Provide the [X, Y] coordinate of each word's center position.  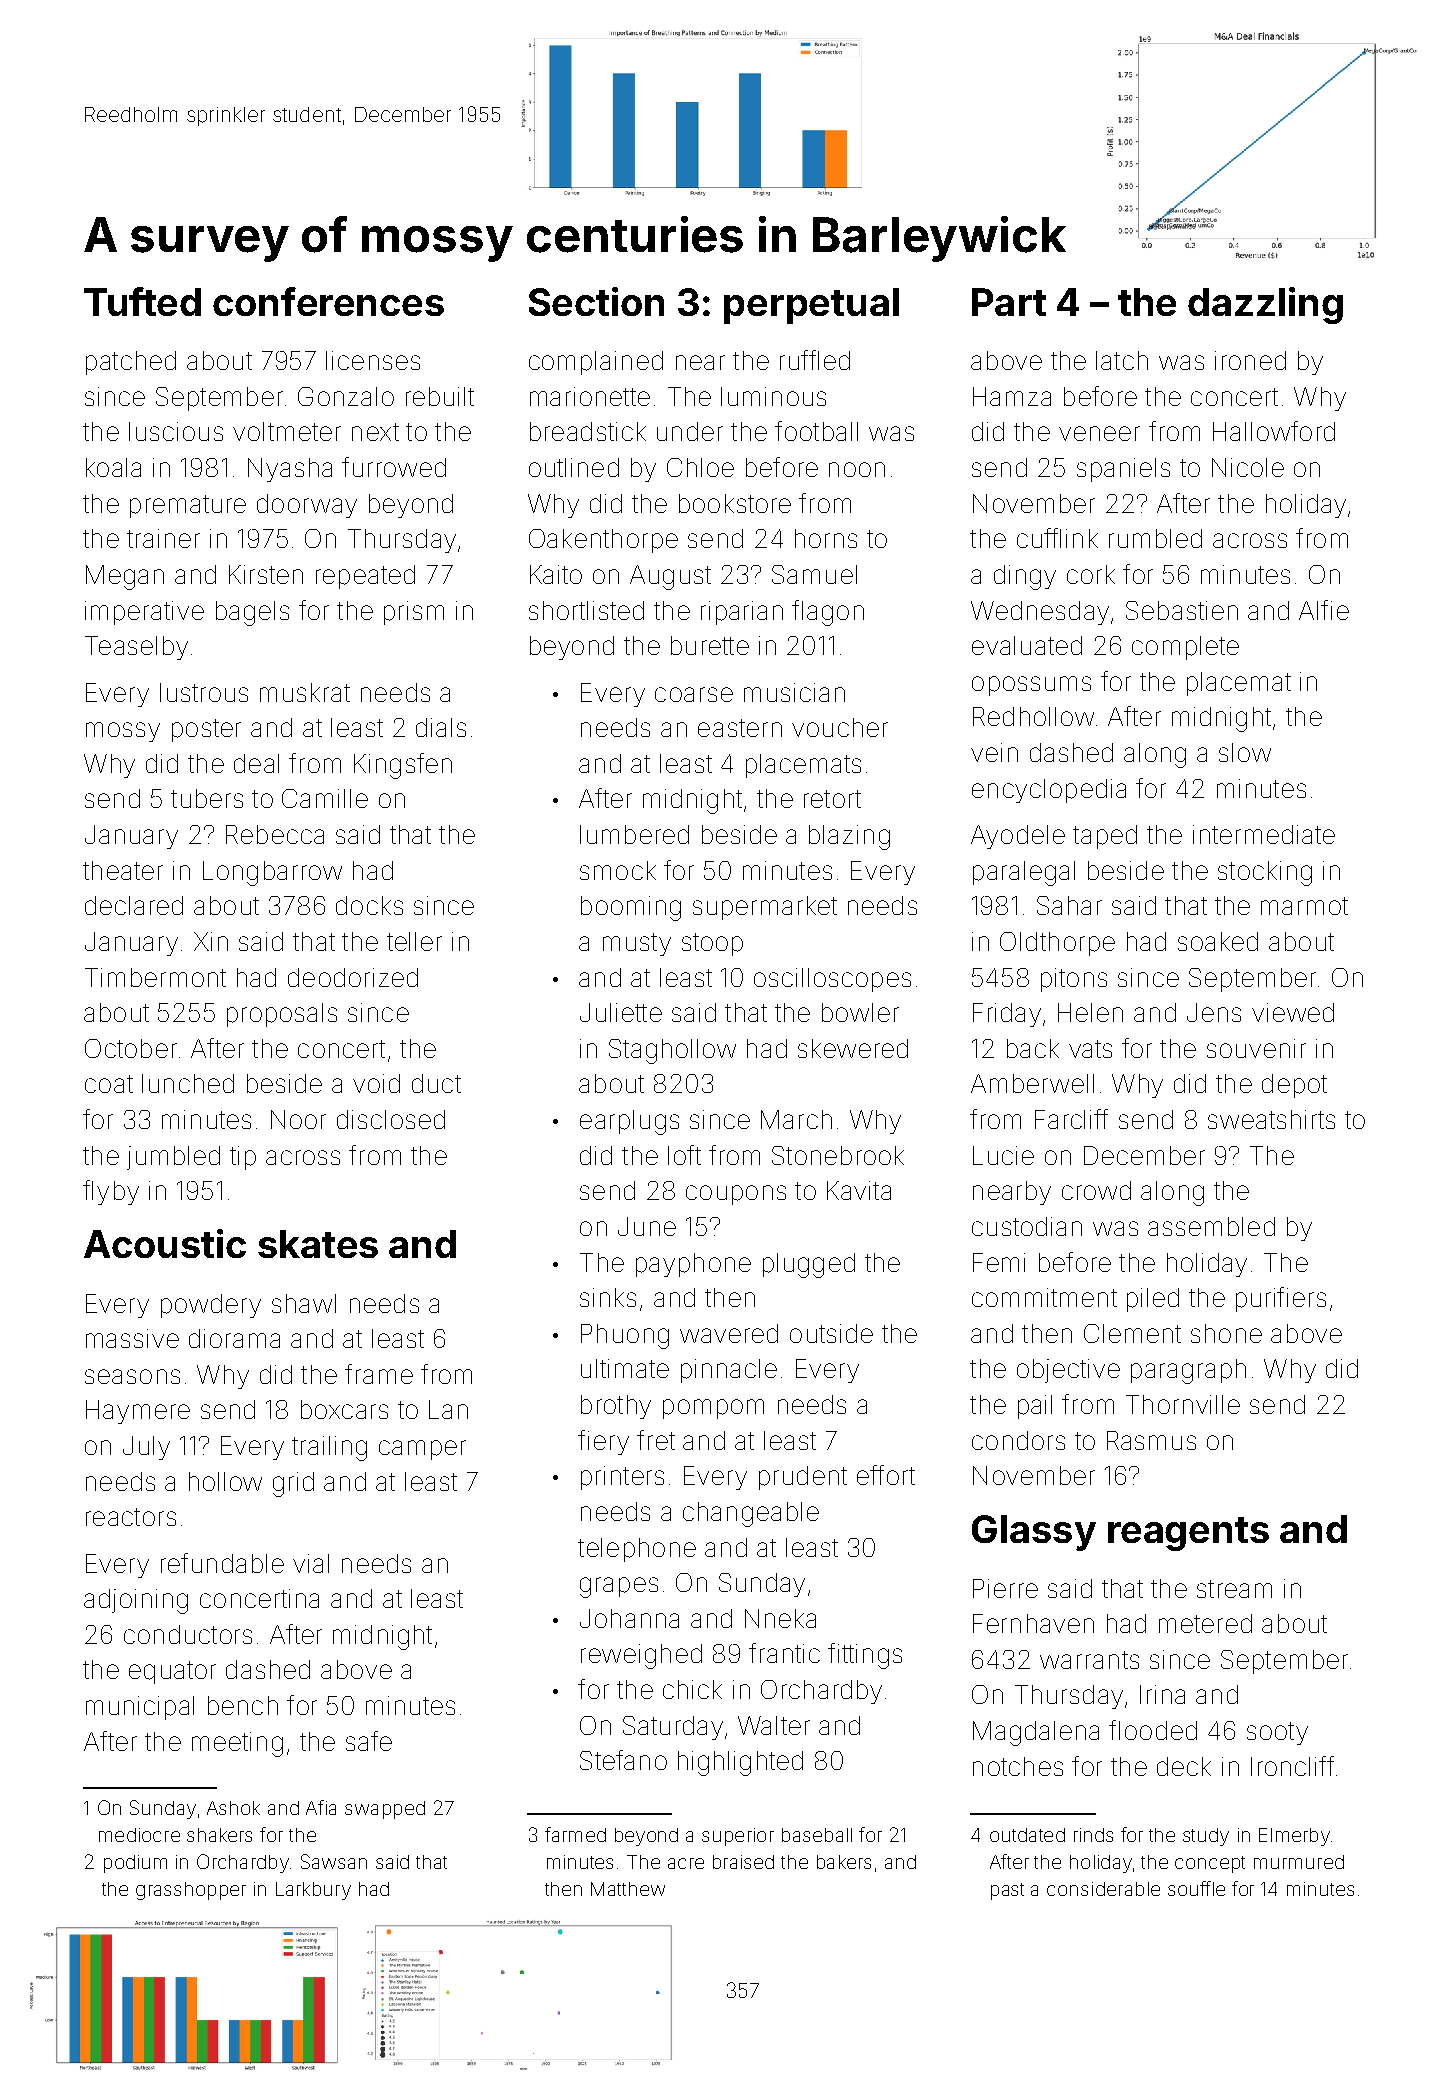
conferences [328, 301]
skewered [853, 1048]
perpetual [811, 306]
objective [1068, 1371]
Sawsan [334, 1861]
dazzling [1265, 305]
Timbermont [155, 977]
